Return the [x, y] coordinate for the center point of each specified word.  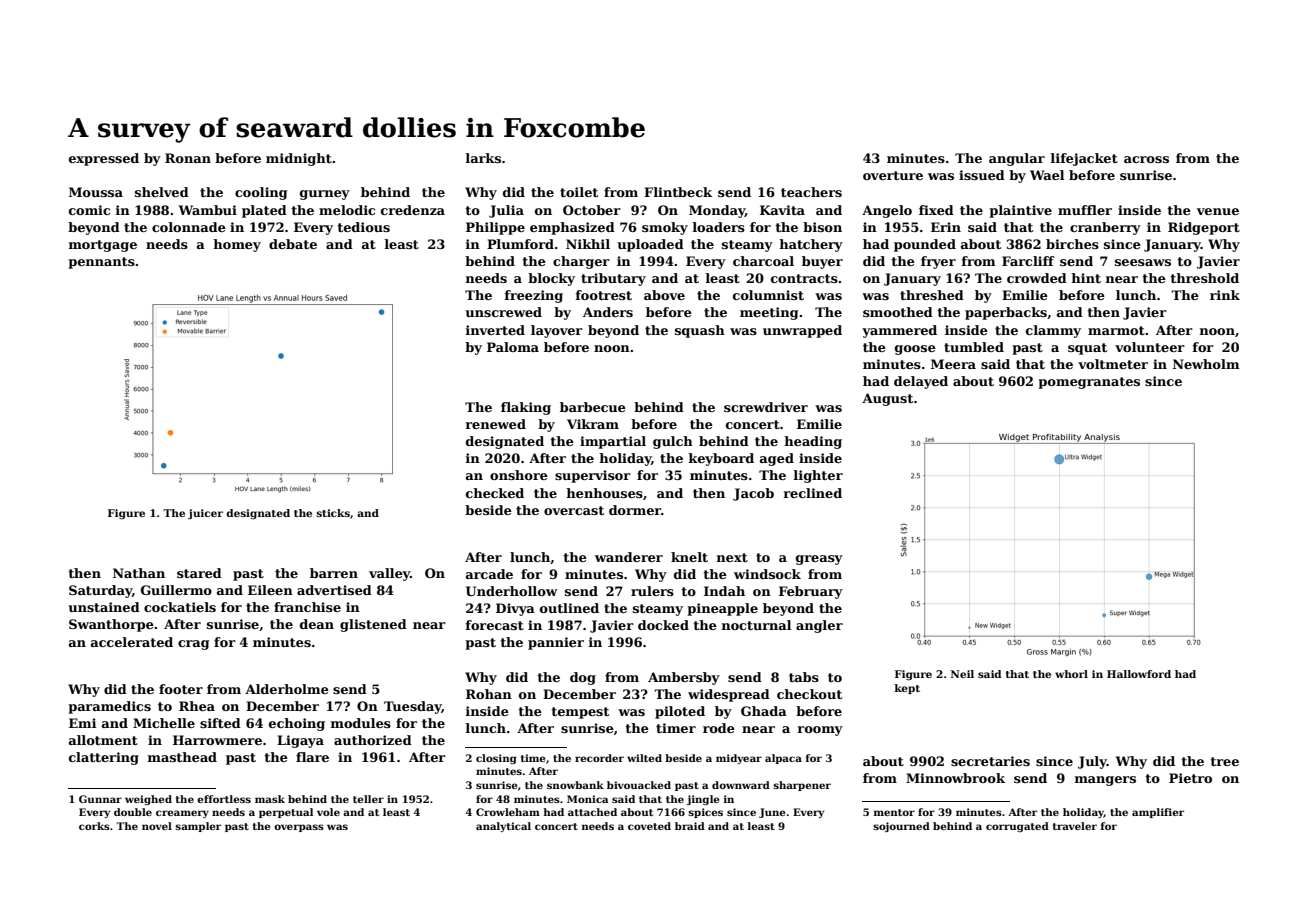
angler [819, 626]
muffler [1085, 210]
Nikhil [588, 244]
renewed [496, 424]
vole [328, 812]
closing [496, 759]
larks [483, 158]
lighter [818, 476]
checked [495, 493]
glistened [373, 625]
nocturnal [756, 625]
